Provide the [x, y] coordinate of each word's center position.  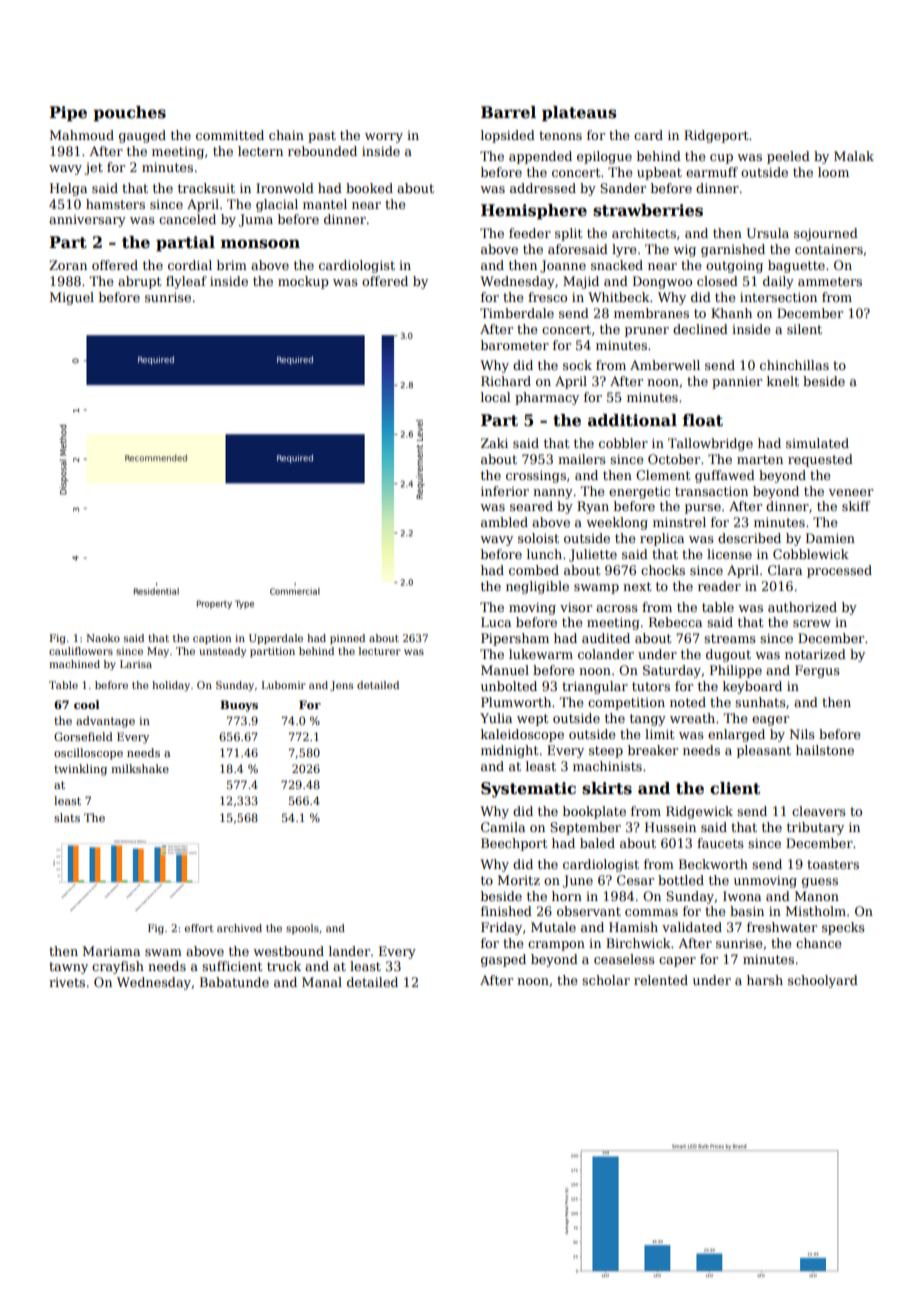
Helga [68, 189]
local [496, 397]
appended [540, 157]
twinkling [80, 770]
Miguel [72, 298]
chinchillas [794, 365]
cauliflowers [81, 651]
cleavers [819, 811]
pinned [347, 639]
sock [577, 365]
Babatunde [234, 982]
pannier [737, 382]
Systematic [528, 790]
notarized [815, 654]
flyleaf [186, 282]
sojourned [826, 234]
